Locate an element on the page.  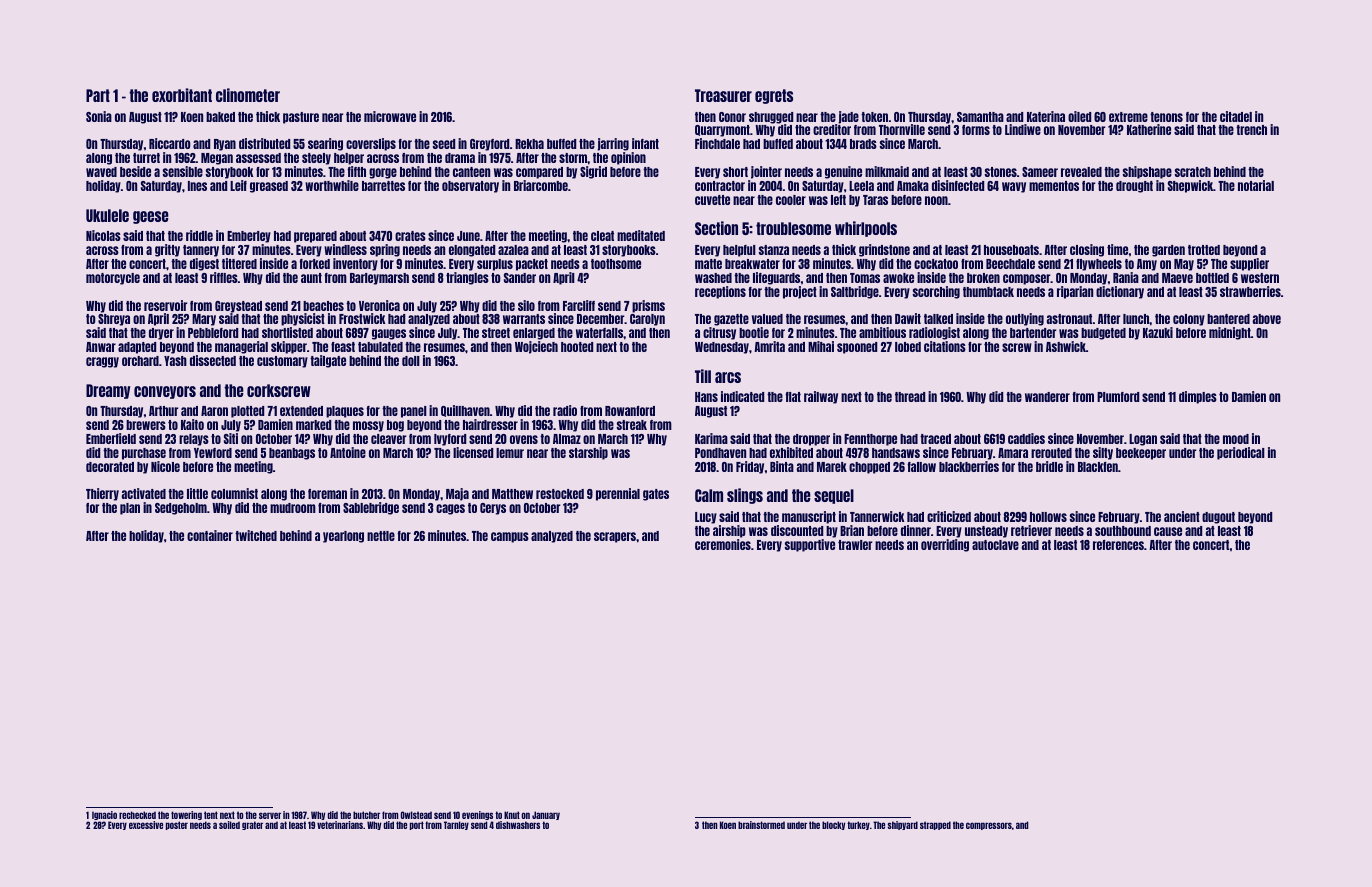
January is located at coordinates (546, 815).
